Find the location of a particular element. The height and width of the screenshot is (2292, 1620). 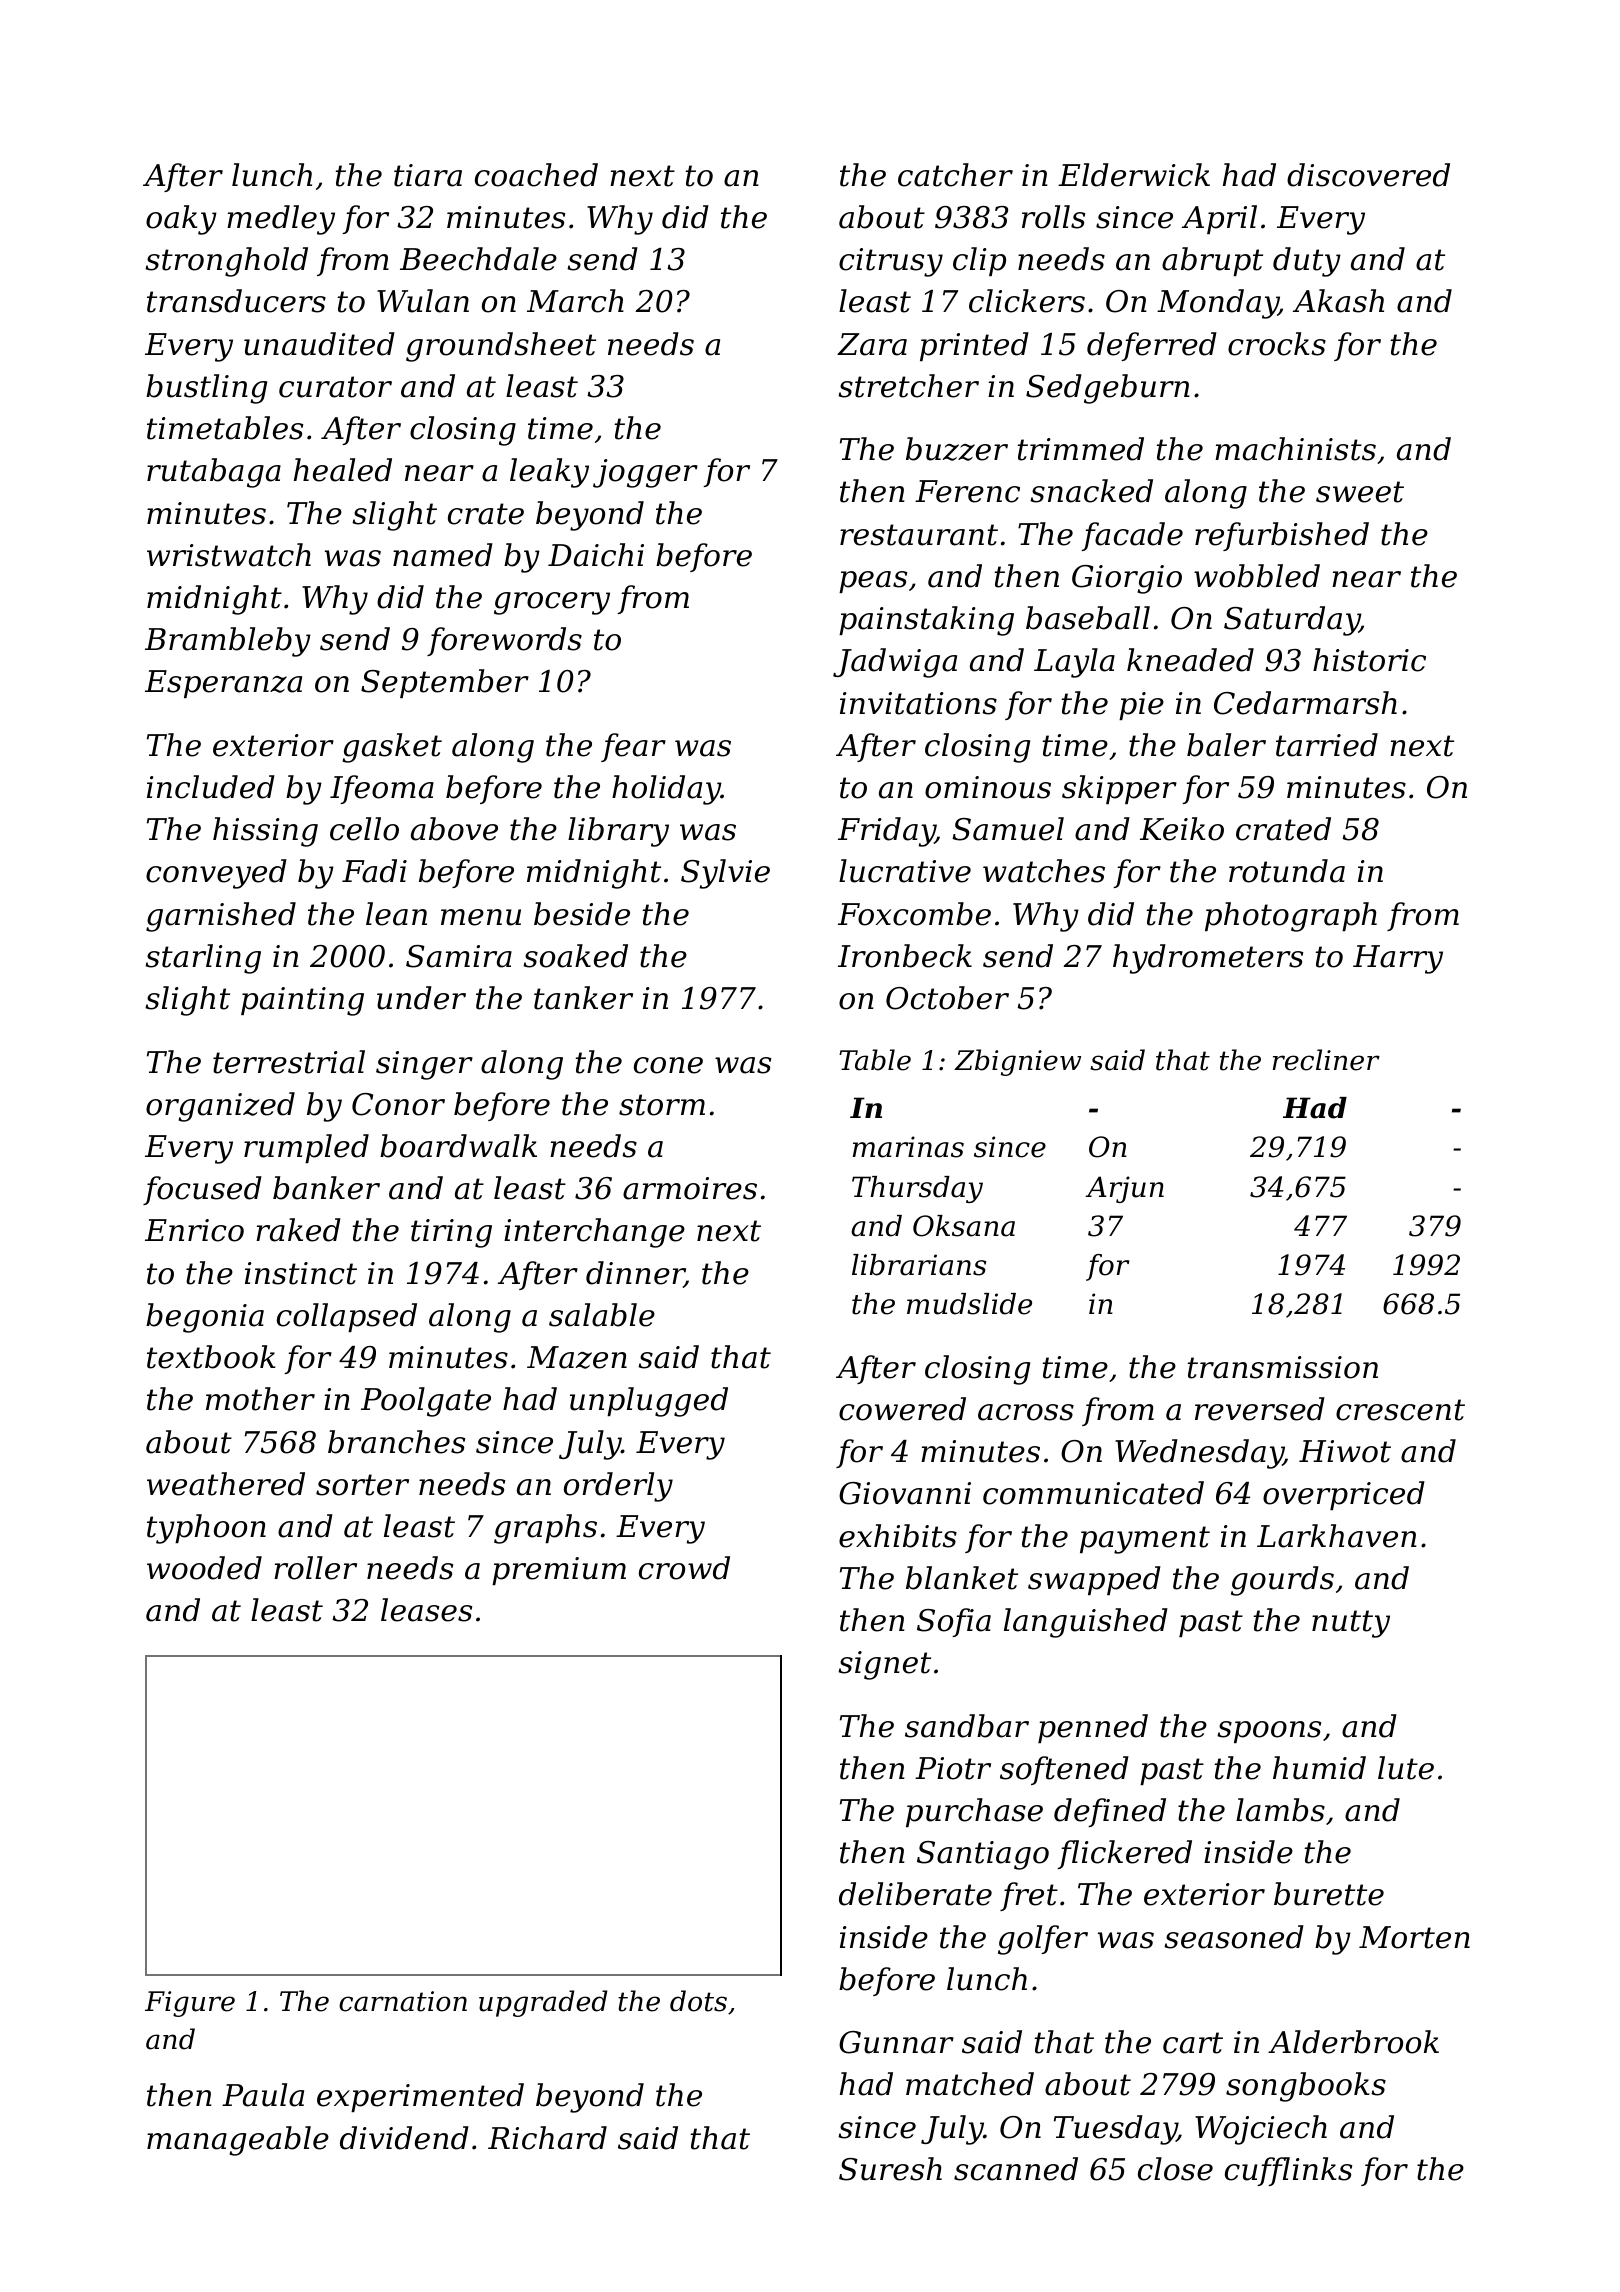

Beechdale is located at coordinates (478, 259).
